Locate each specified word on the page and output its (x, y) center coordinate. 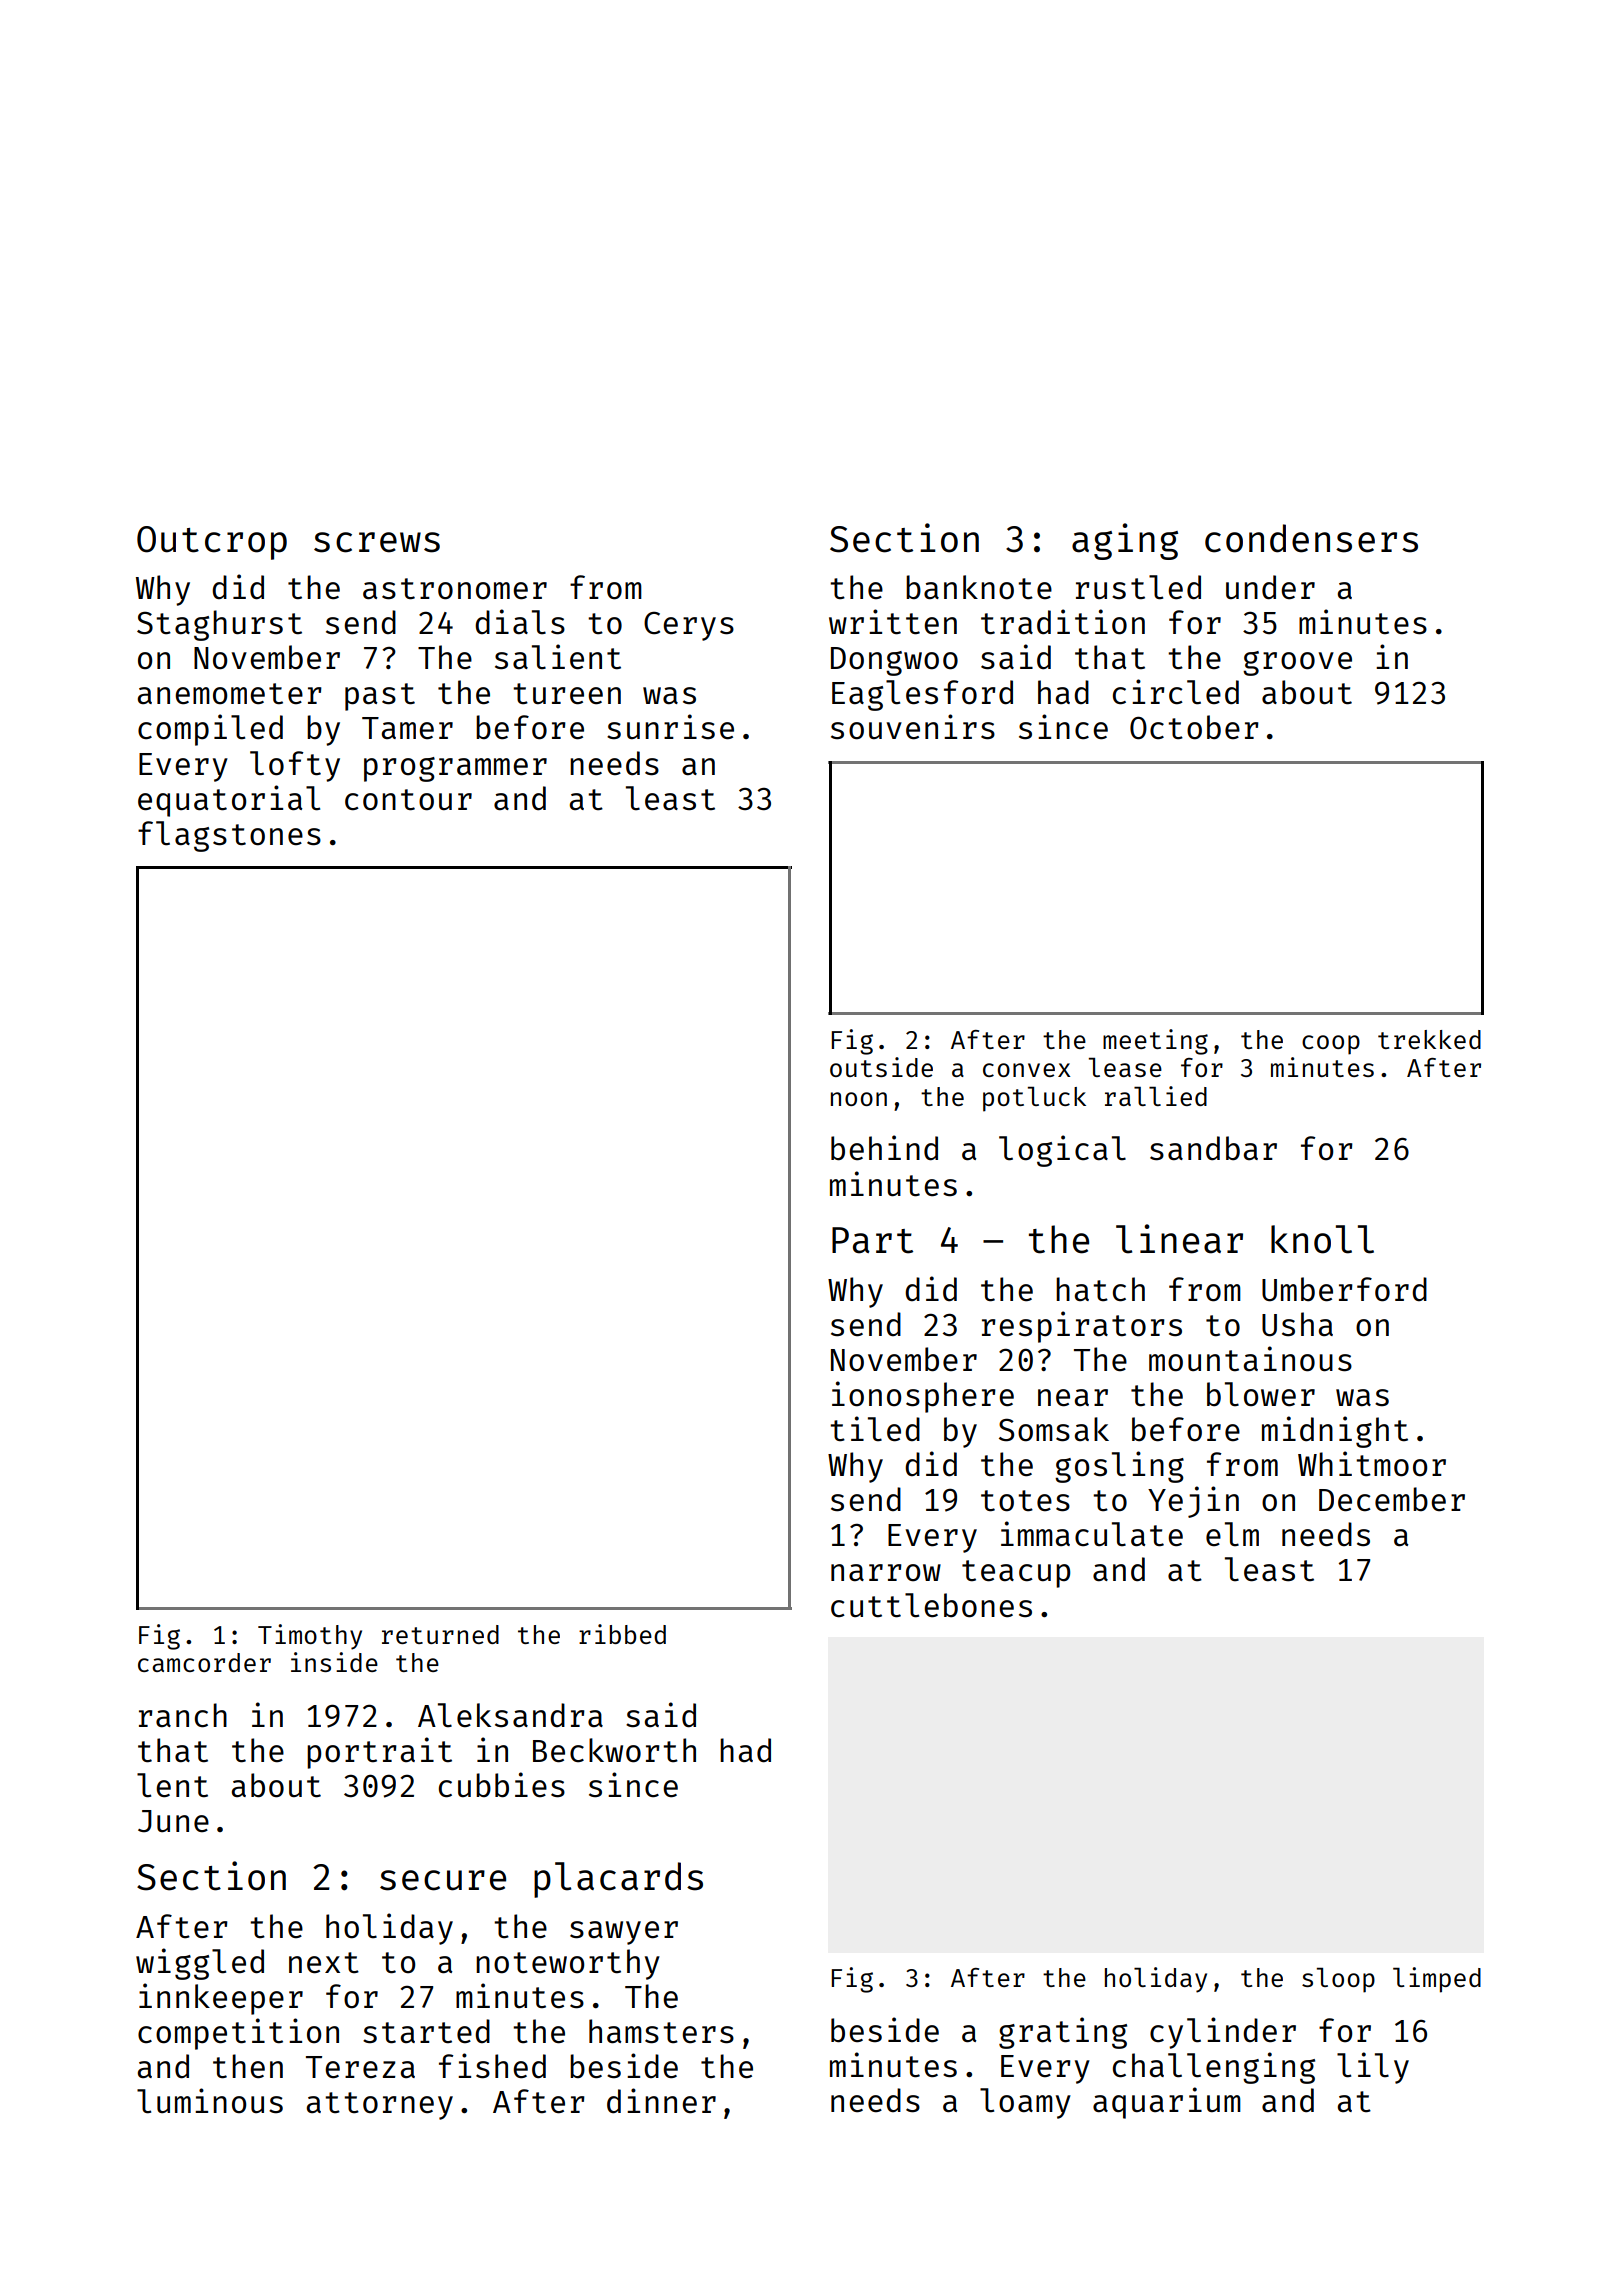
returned (440, 1634)
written (893, 622)
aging (1125, 541)
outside (881, 1067)
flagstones (229, 836)
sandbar (1213, 1148)
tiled (875, 1429)
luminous (210, 2101)
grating (1063, 2033)
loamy (1025, 2103)
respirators (1082, 1327)
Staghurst (219, 625)
